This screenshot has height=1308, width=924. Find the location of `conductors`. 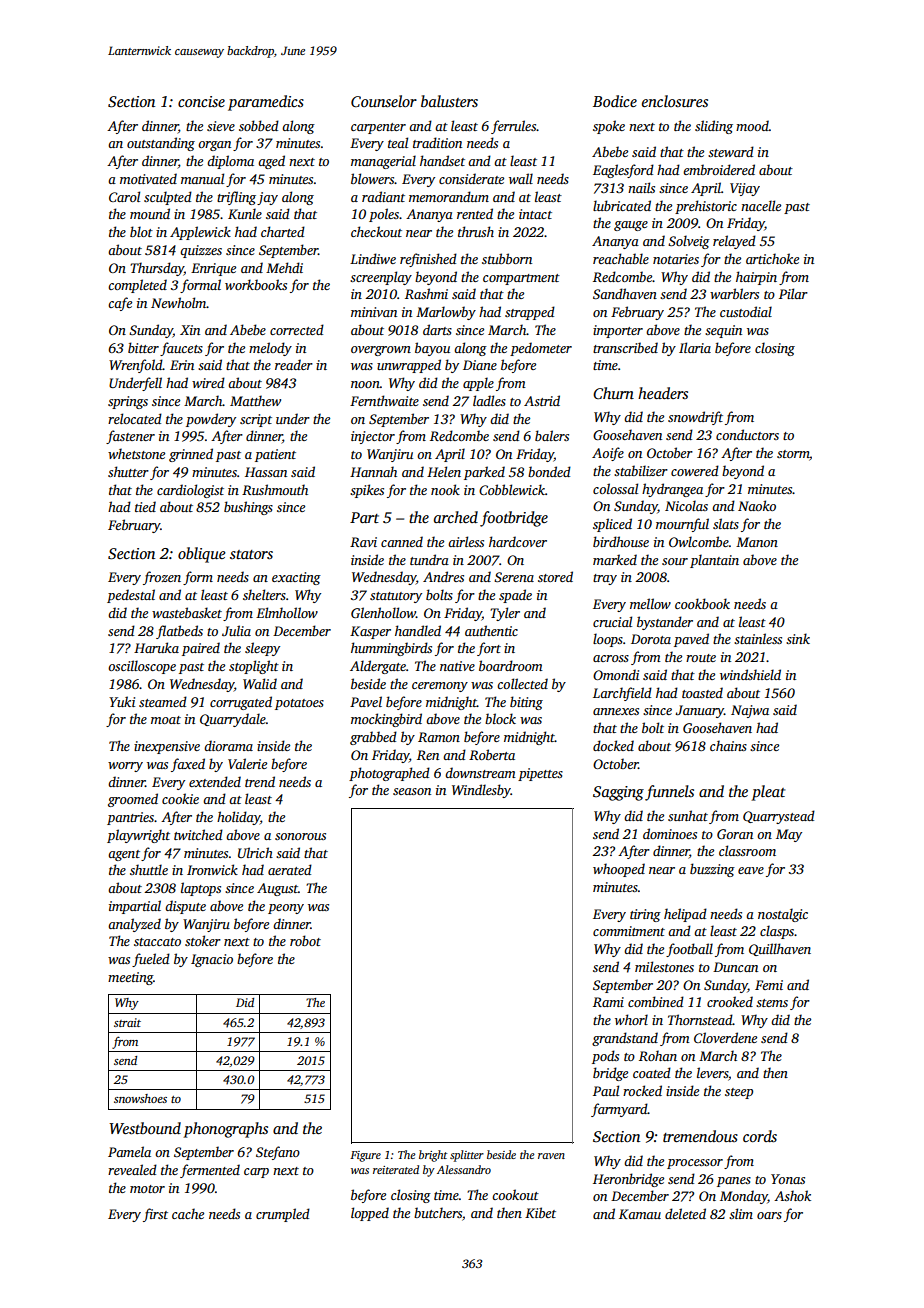

conductors is located at coordinates (747, 434).
